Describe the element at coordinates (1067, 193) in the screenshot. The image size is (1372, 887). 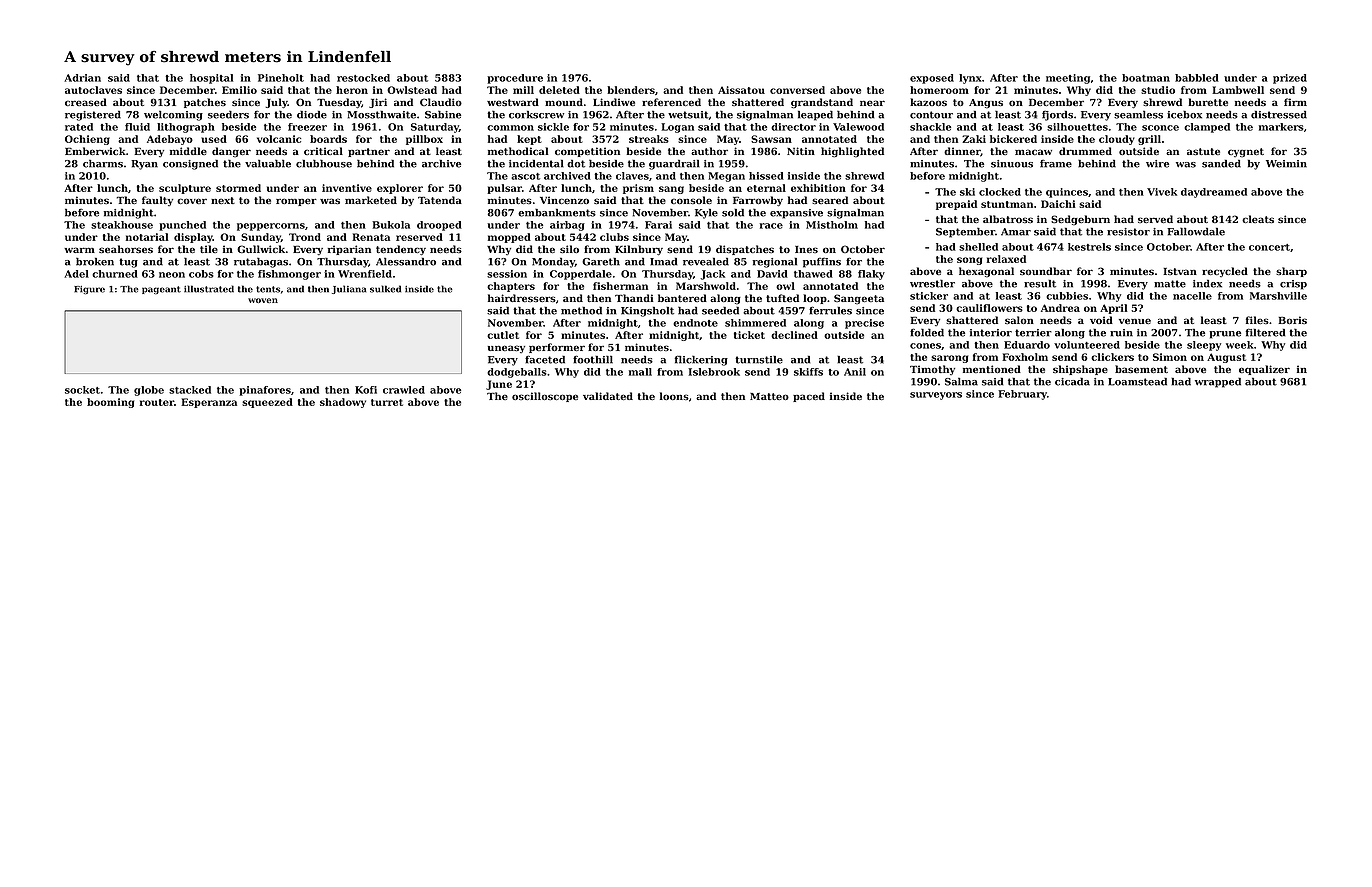
I see `quinces` at that location.
